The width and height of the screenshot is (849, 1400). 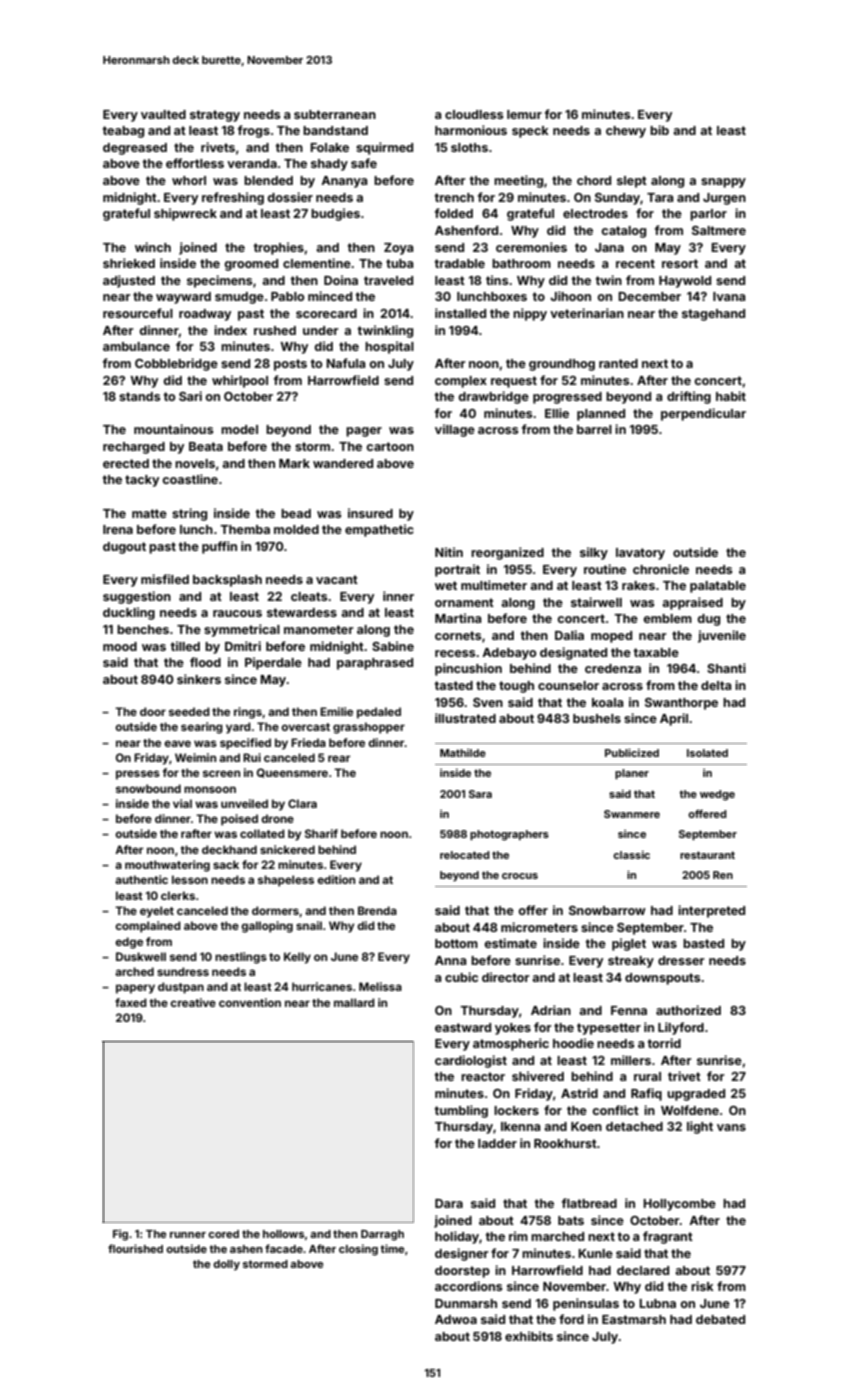 I want to click on Fig, so click(x=120, y=1235).
